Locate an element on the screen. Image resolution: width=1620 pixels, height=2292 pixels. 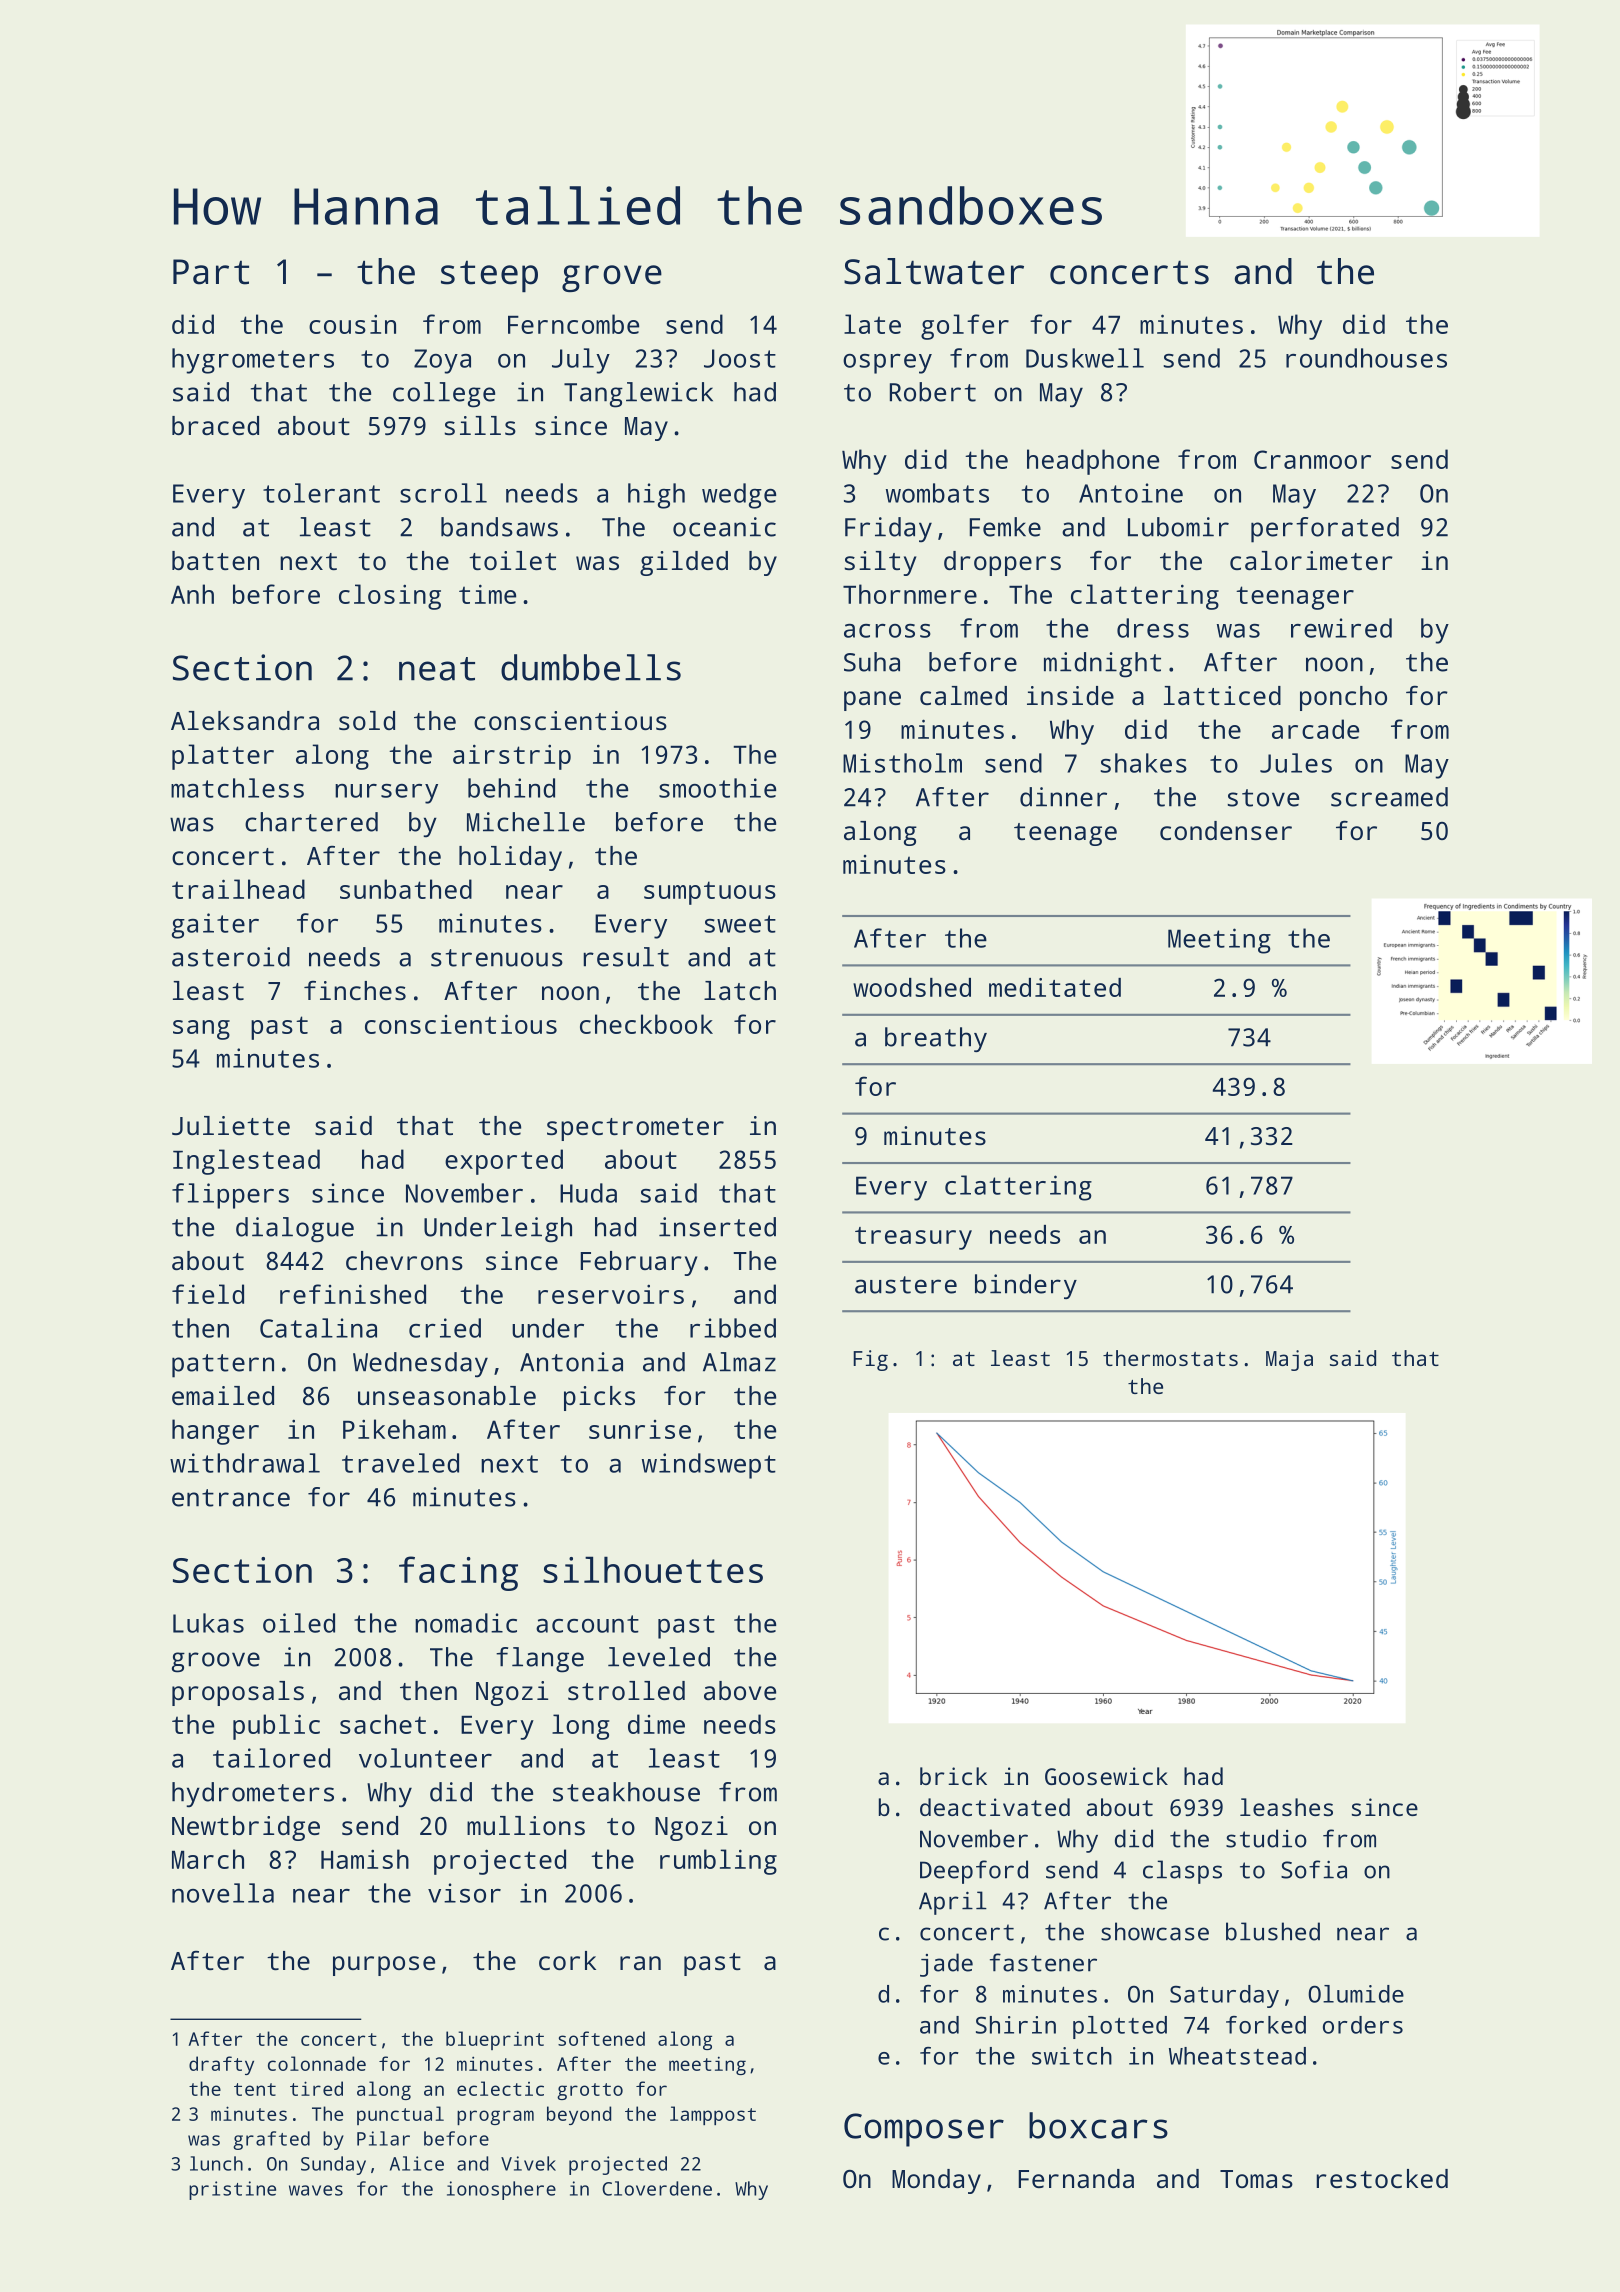
Part is located at coordinates (211, 272).
